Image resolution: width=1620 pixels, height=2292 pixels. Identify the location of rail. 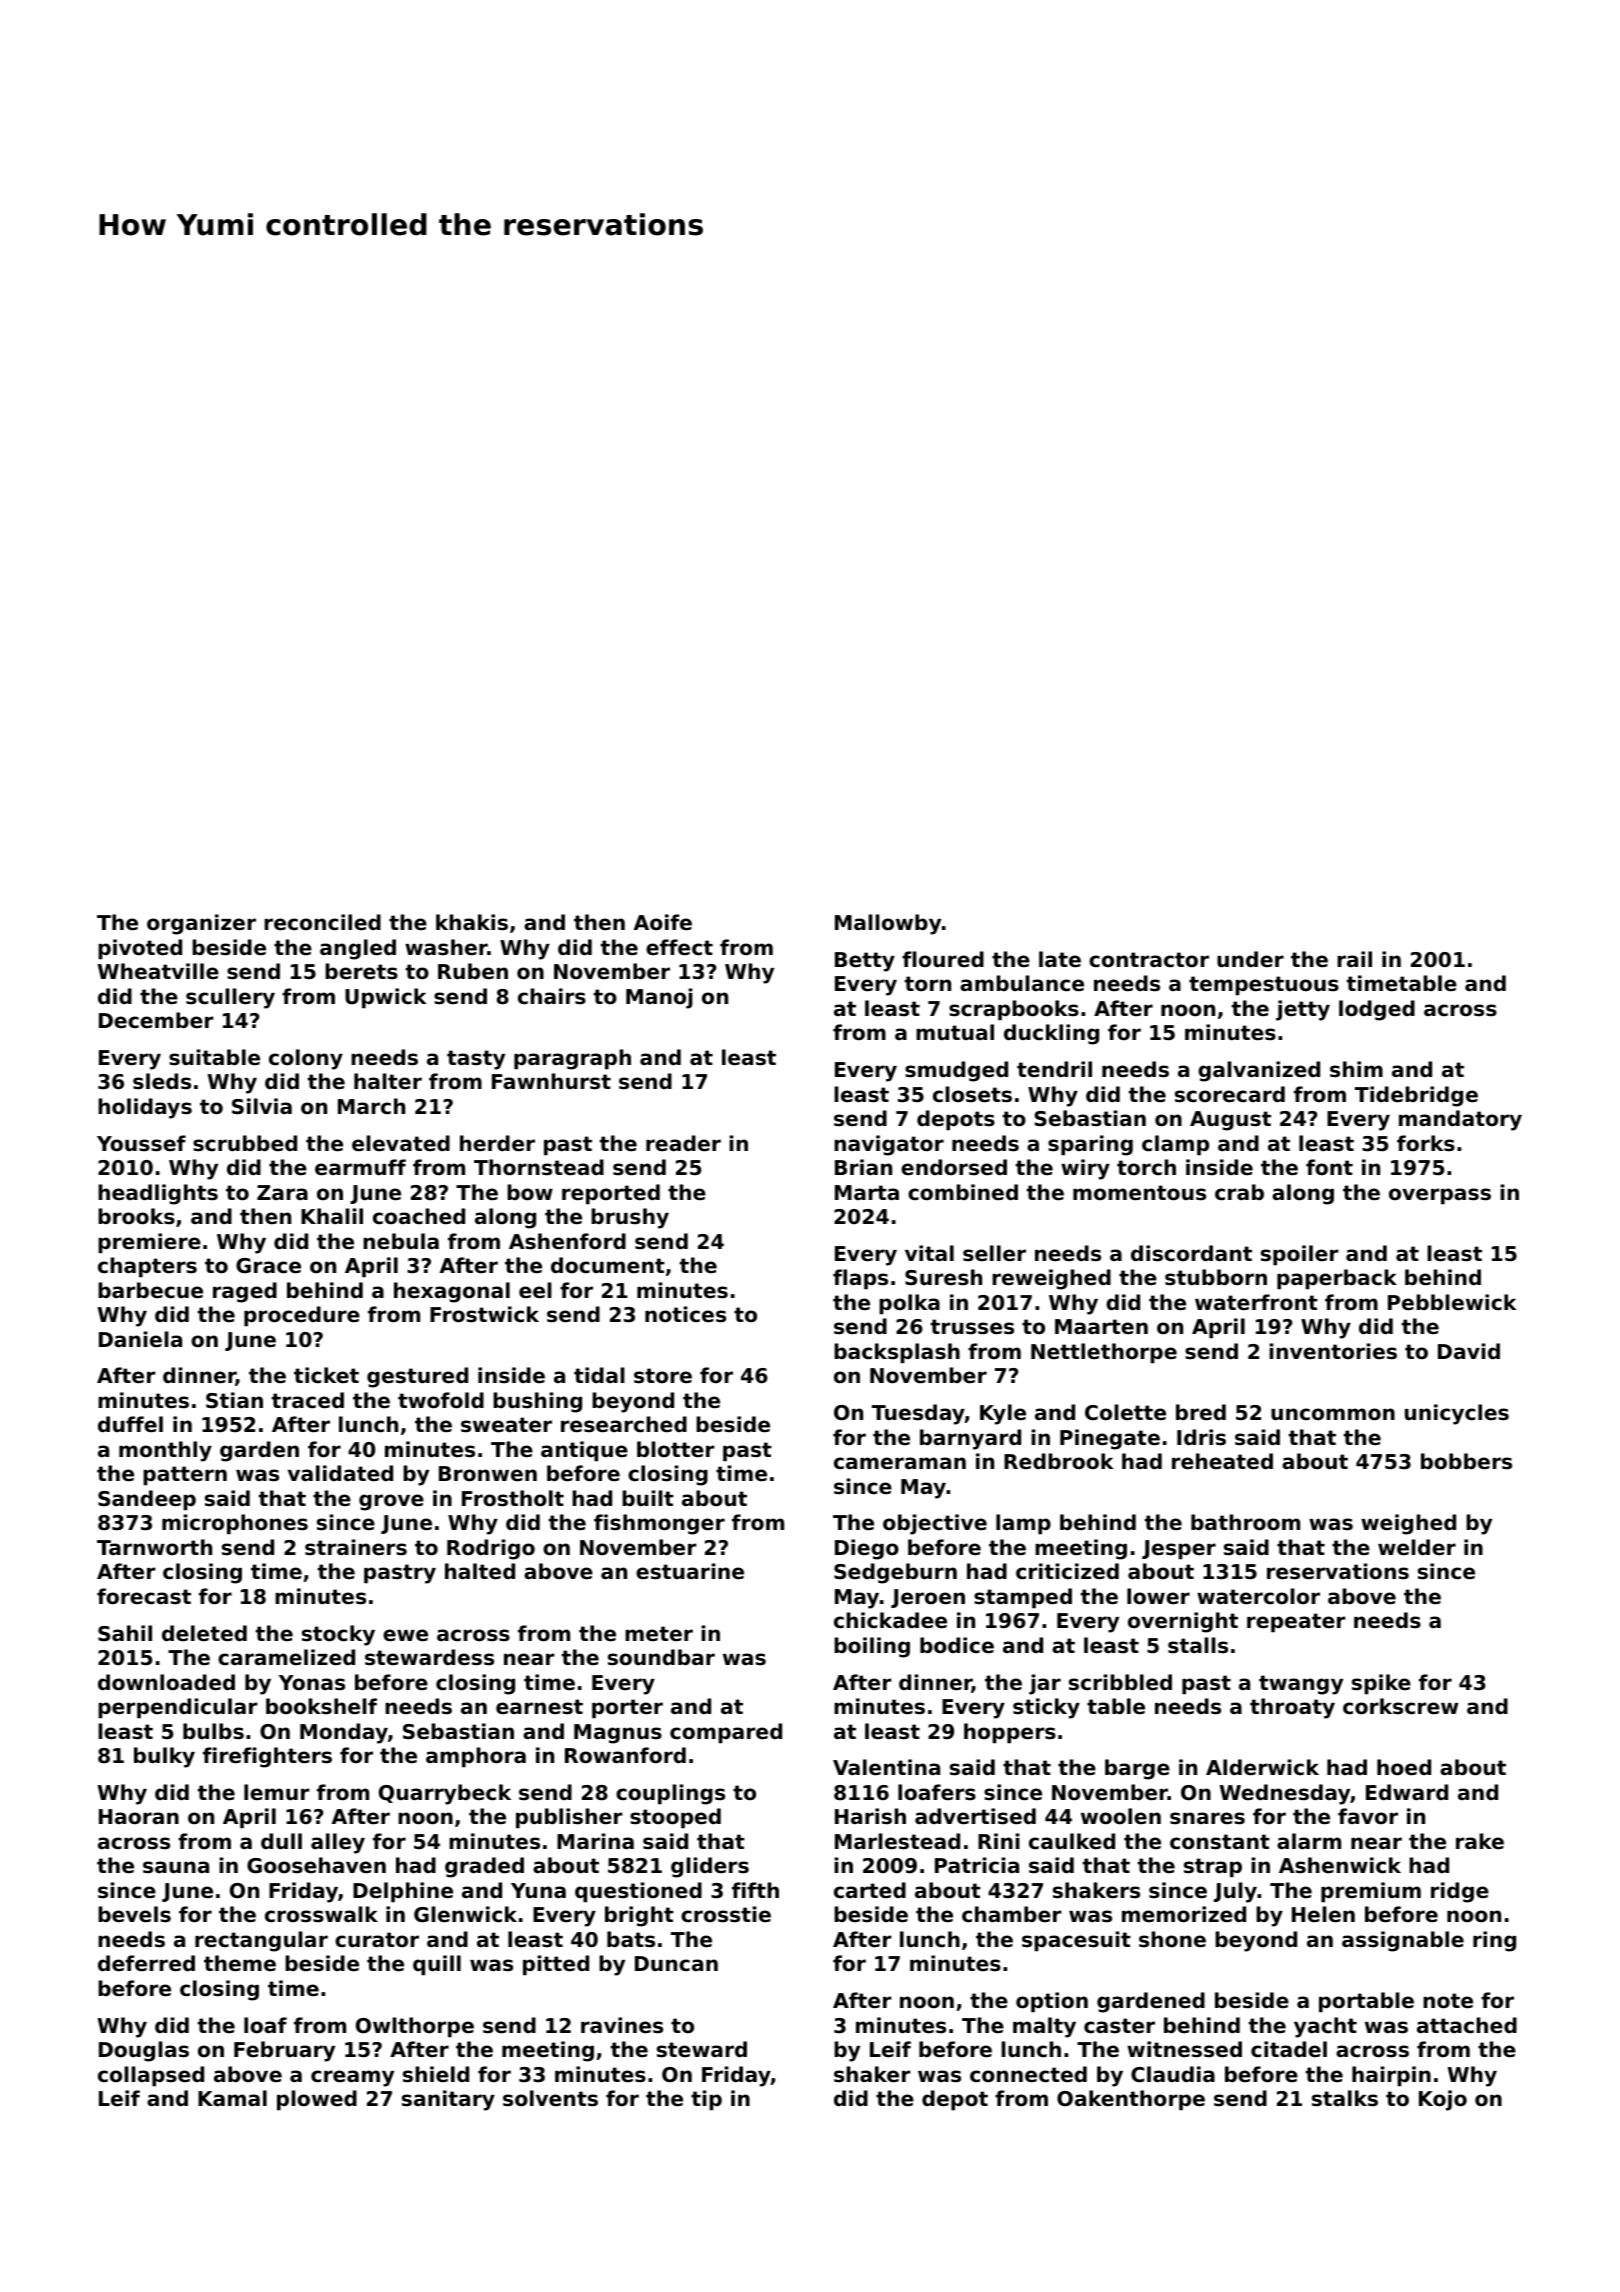
(1354, 959).
